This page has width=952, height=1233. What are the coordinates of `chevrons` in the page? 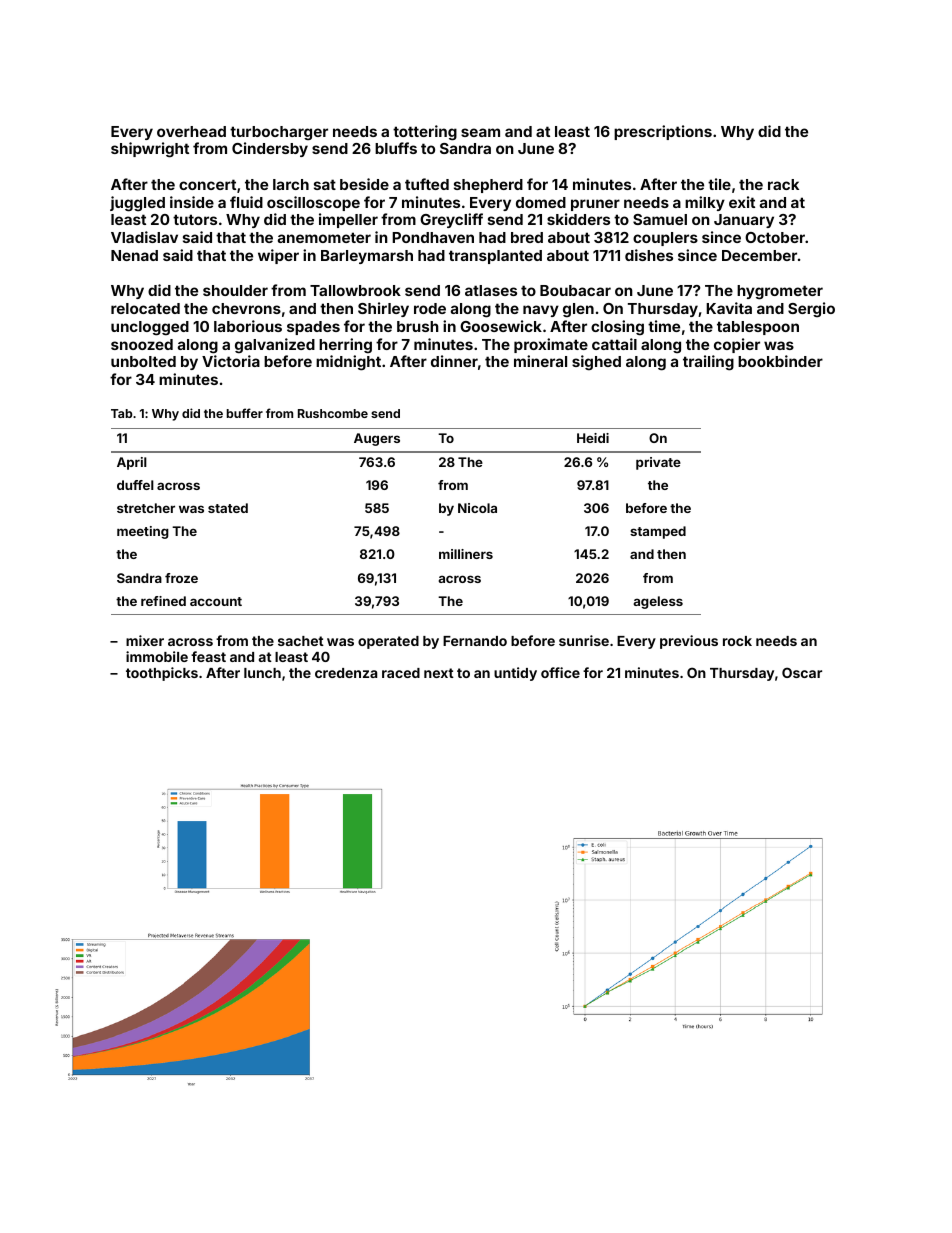 It's located at (246, 308).
